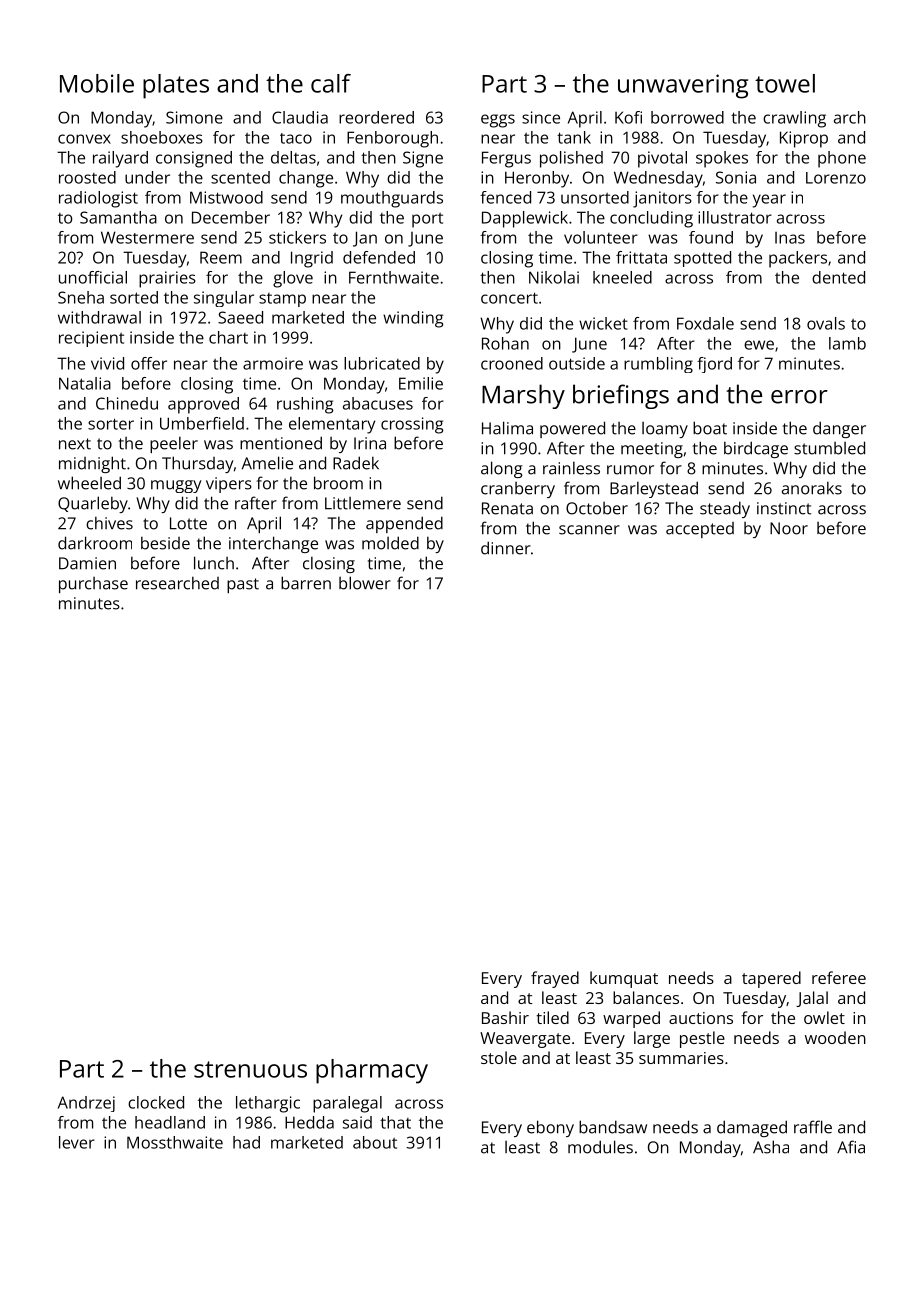 Image resolution: width=924 pixels, height=1311 pixels. Describe the element at coordinates (331, 83) in the screenshot. I see `calf` at that location.
